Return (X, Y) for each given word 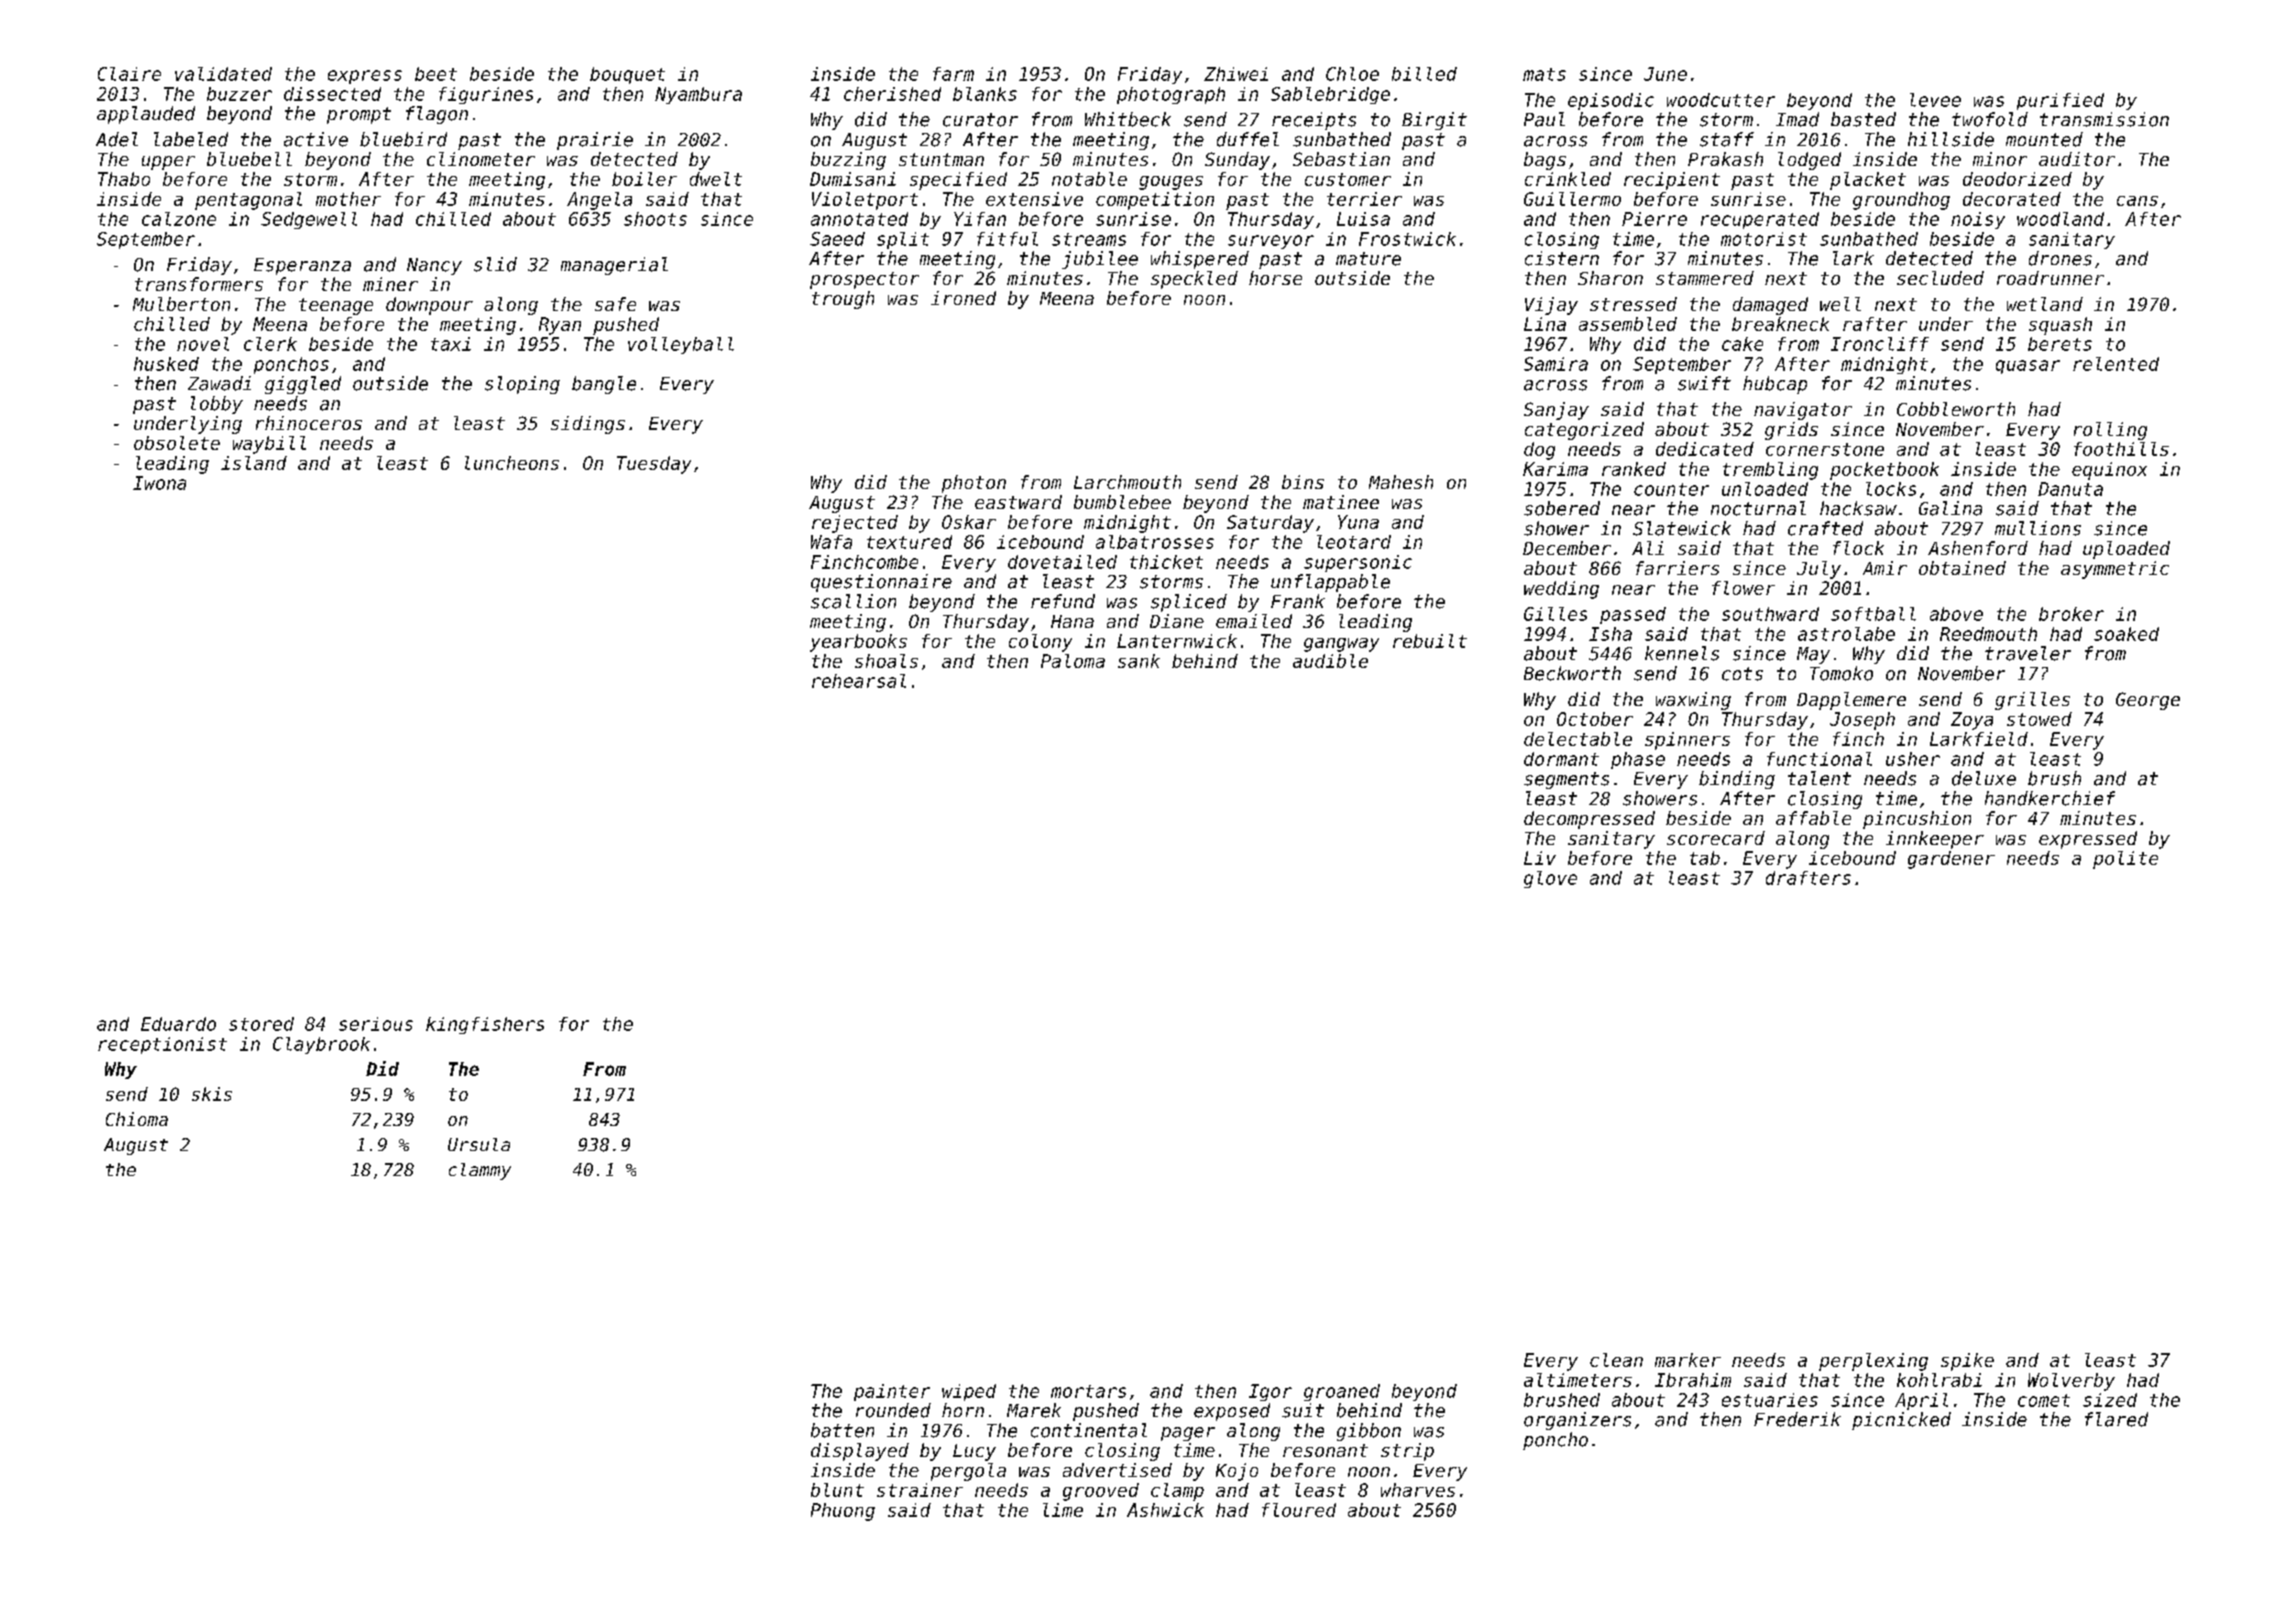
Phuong (843, 1512)
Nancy (434, 266)
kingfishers (485, 1025)
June (1665, 74)
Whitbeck (1128, 119)
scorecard (1716, 838)
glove (1550, 879)
